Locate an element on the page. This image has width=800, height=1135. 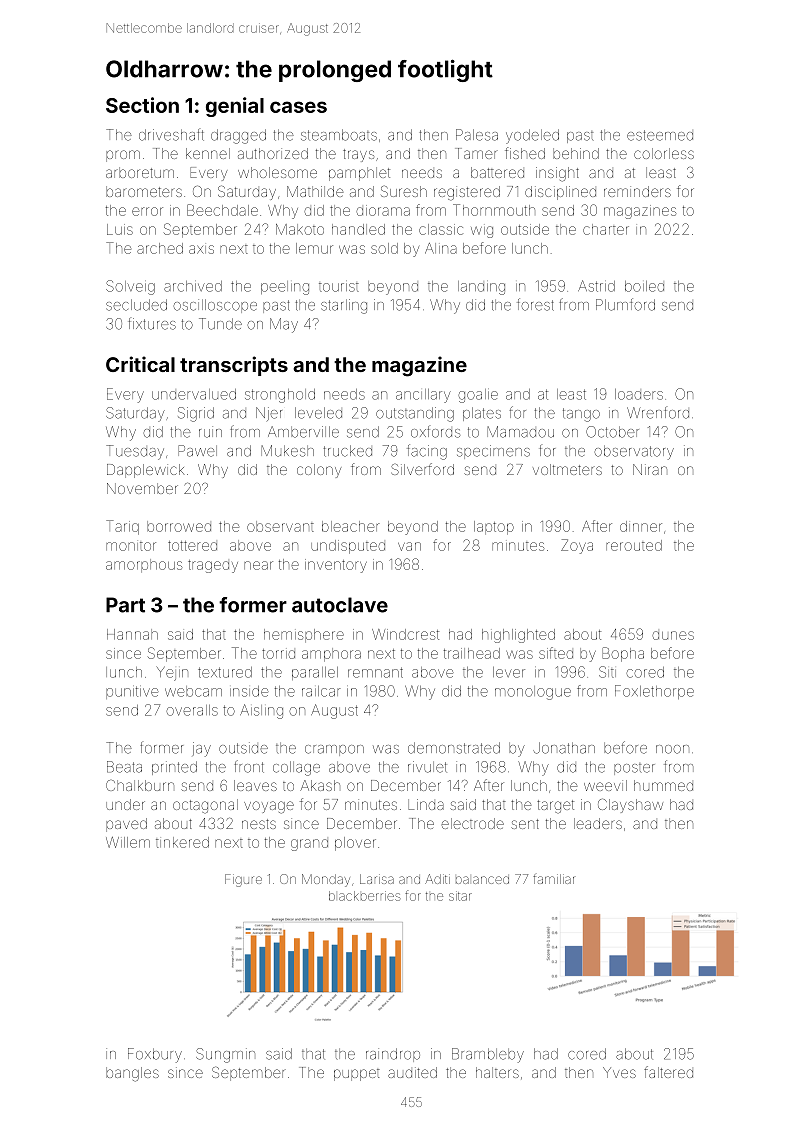
Aisling is located at coordinates (261, 711).
